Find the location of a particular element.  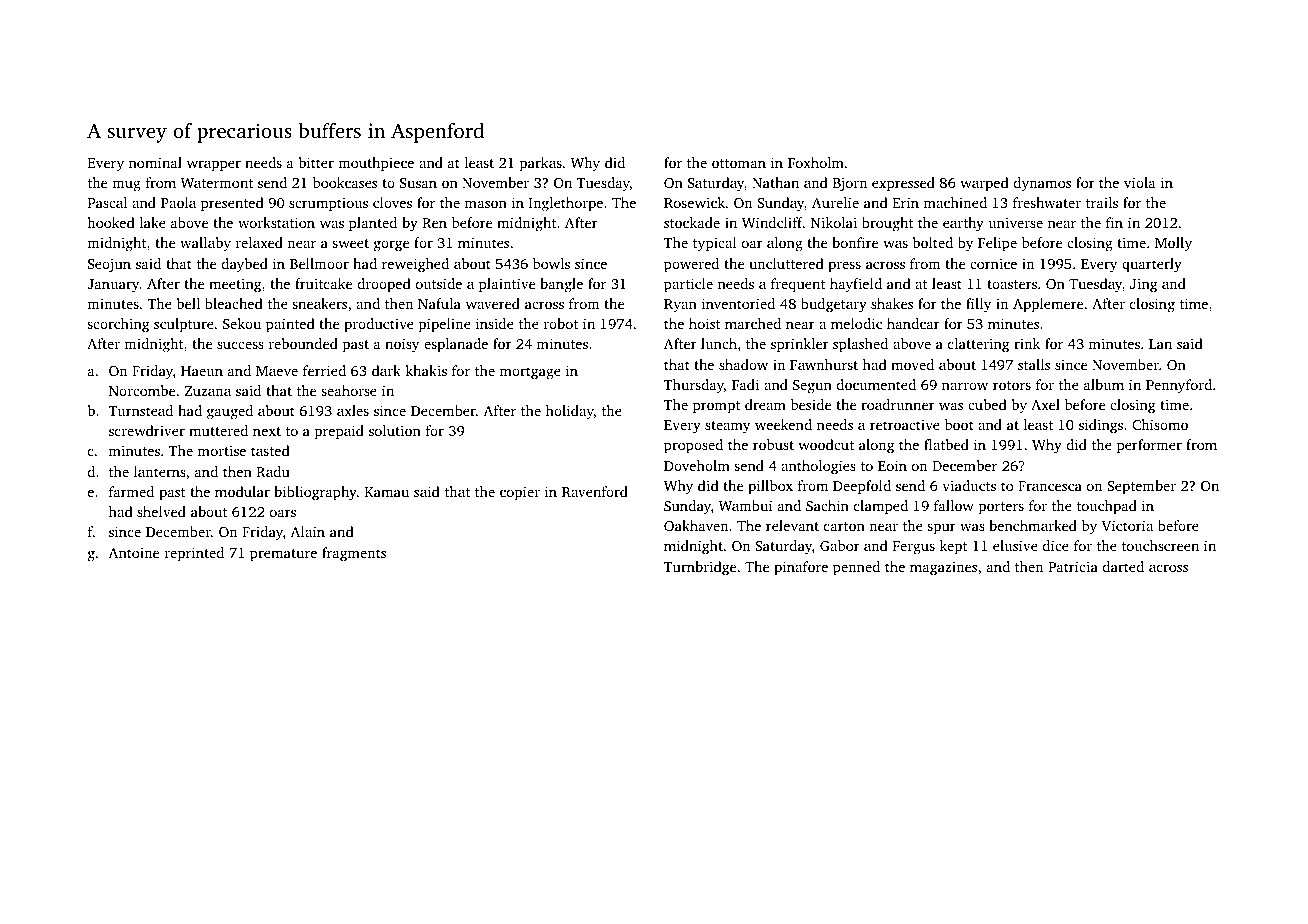

Applemere is located at coordinates (1048, 305).
